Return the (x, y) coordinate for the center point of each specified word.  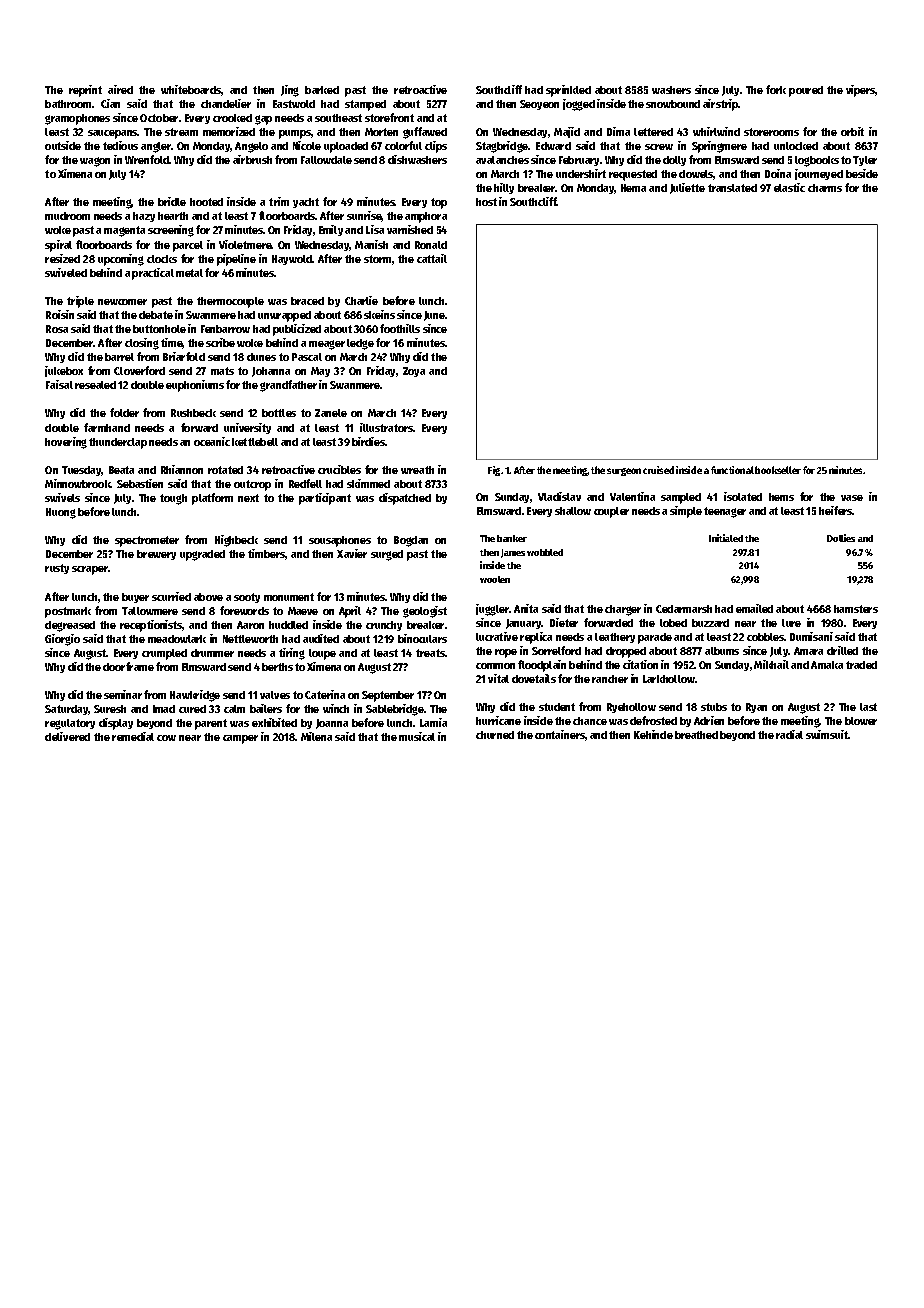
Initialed (726, 538)
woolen (495, 579)
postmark (68, 612)
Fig (494, 471)
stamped (365, 105)
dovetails (534, 678)
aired (120, 89)
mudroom (67, 216)
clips (436, 147)
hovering (66, 443)
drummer (212, 653)
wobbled (545, 552)
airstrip (720, 105)
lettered (653, 132)
